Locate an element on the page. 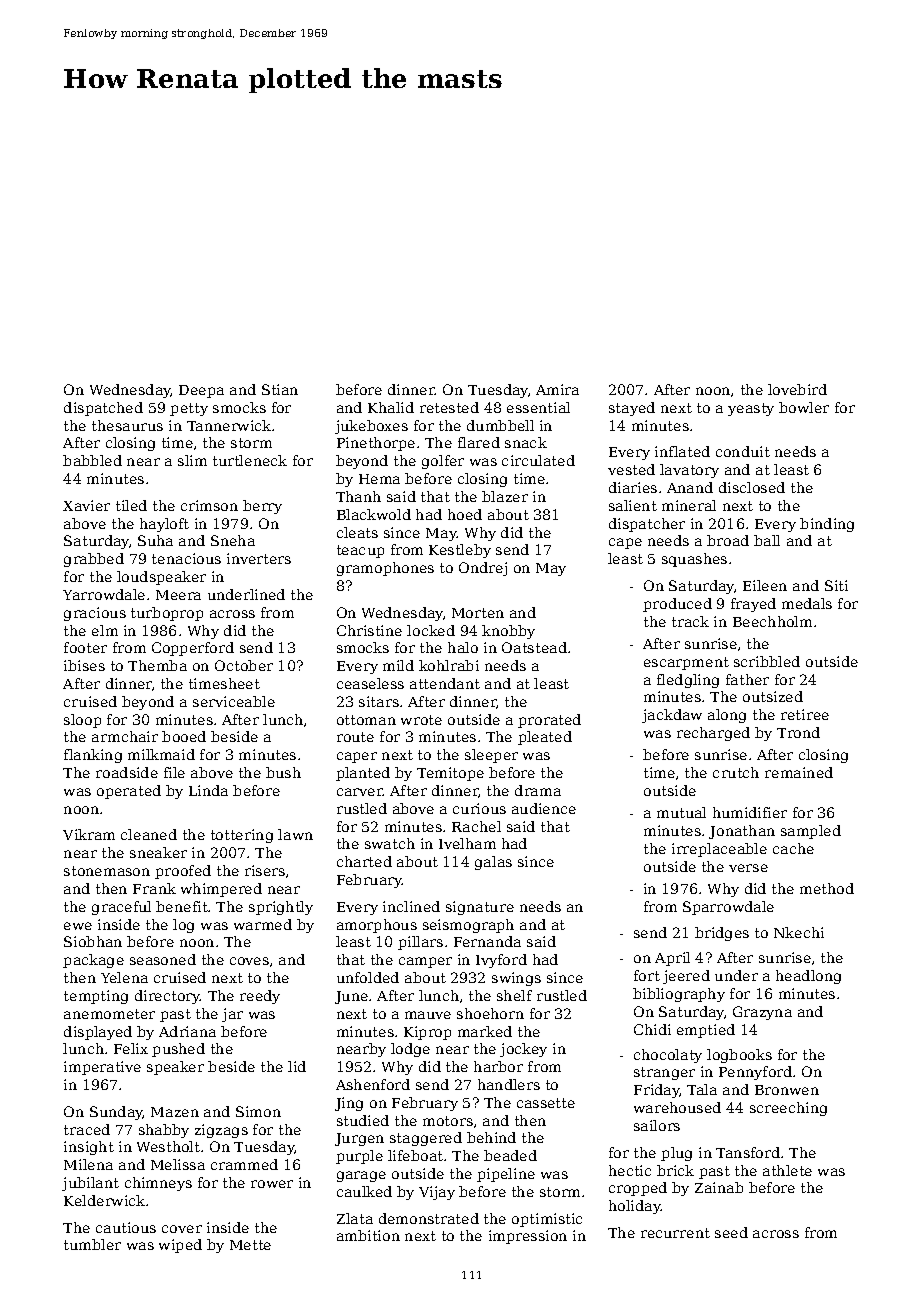 This page has width=924, height=1308. lovebird is located at coordinates (797, 389).
